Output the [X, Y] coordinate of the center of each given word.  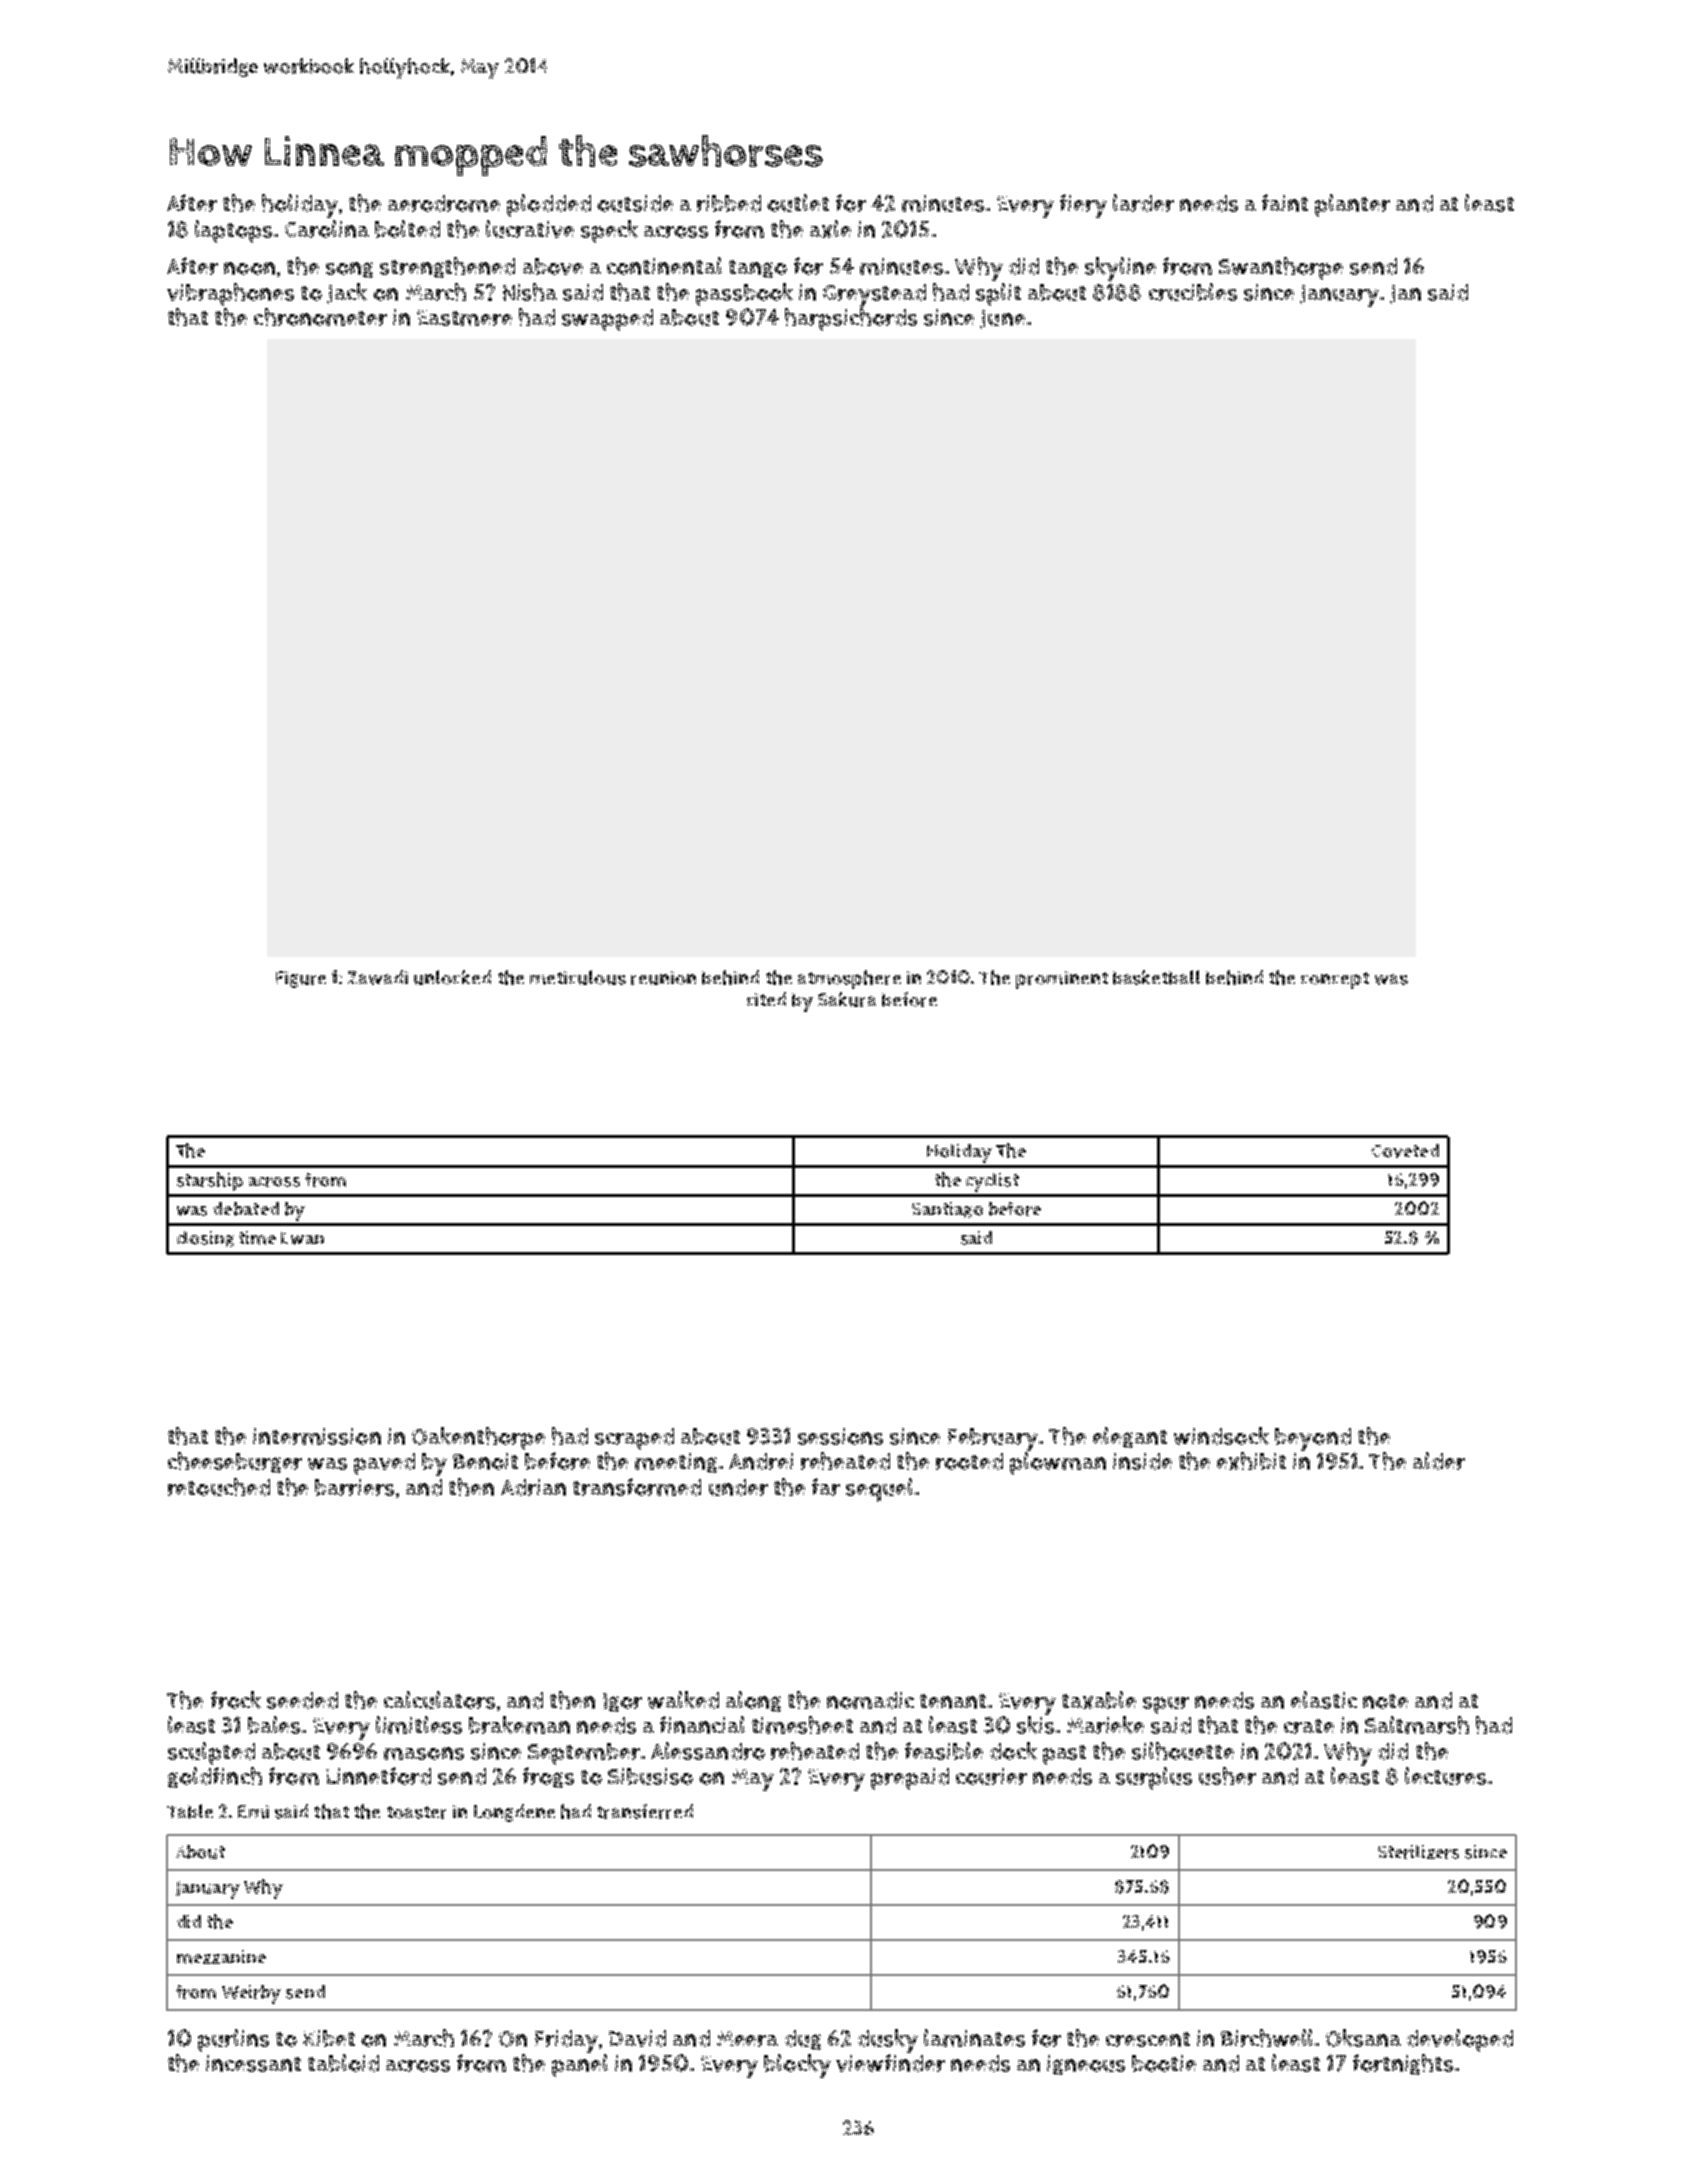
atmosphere [849, 979]
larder [1143, 203]
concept [1335, 980]
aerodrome [444, 203]
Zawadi [378, 977]
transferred [645, 1811]
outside [635, 203]
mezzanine [221, 1957]
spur [1166, 1705]
